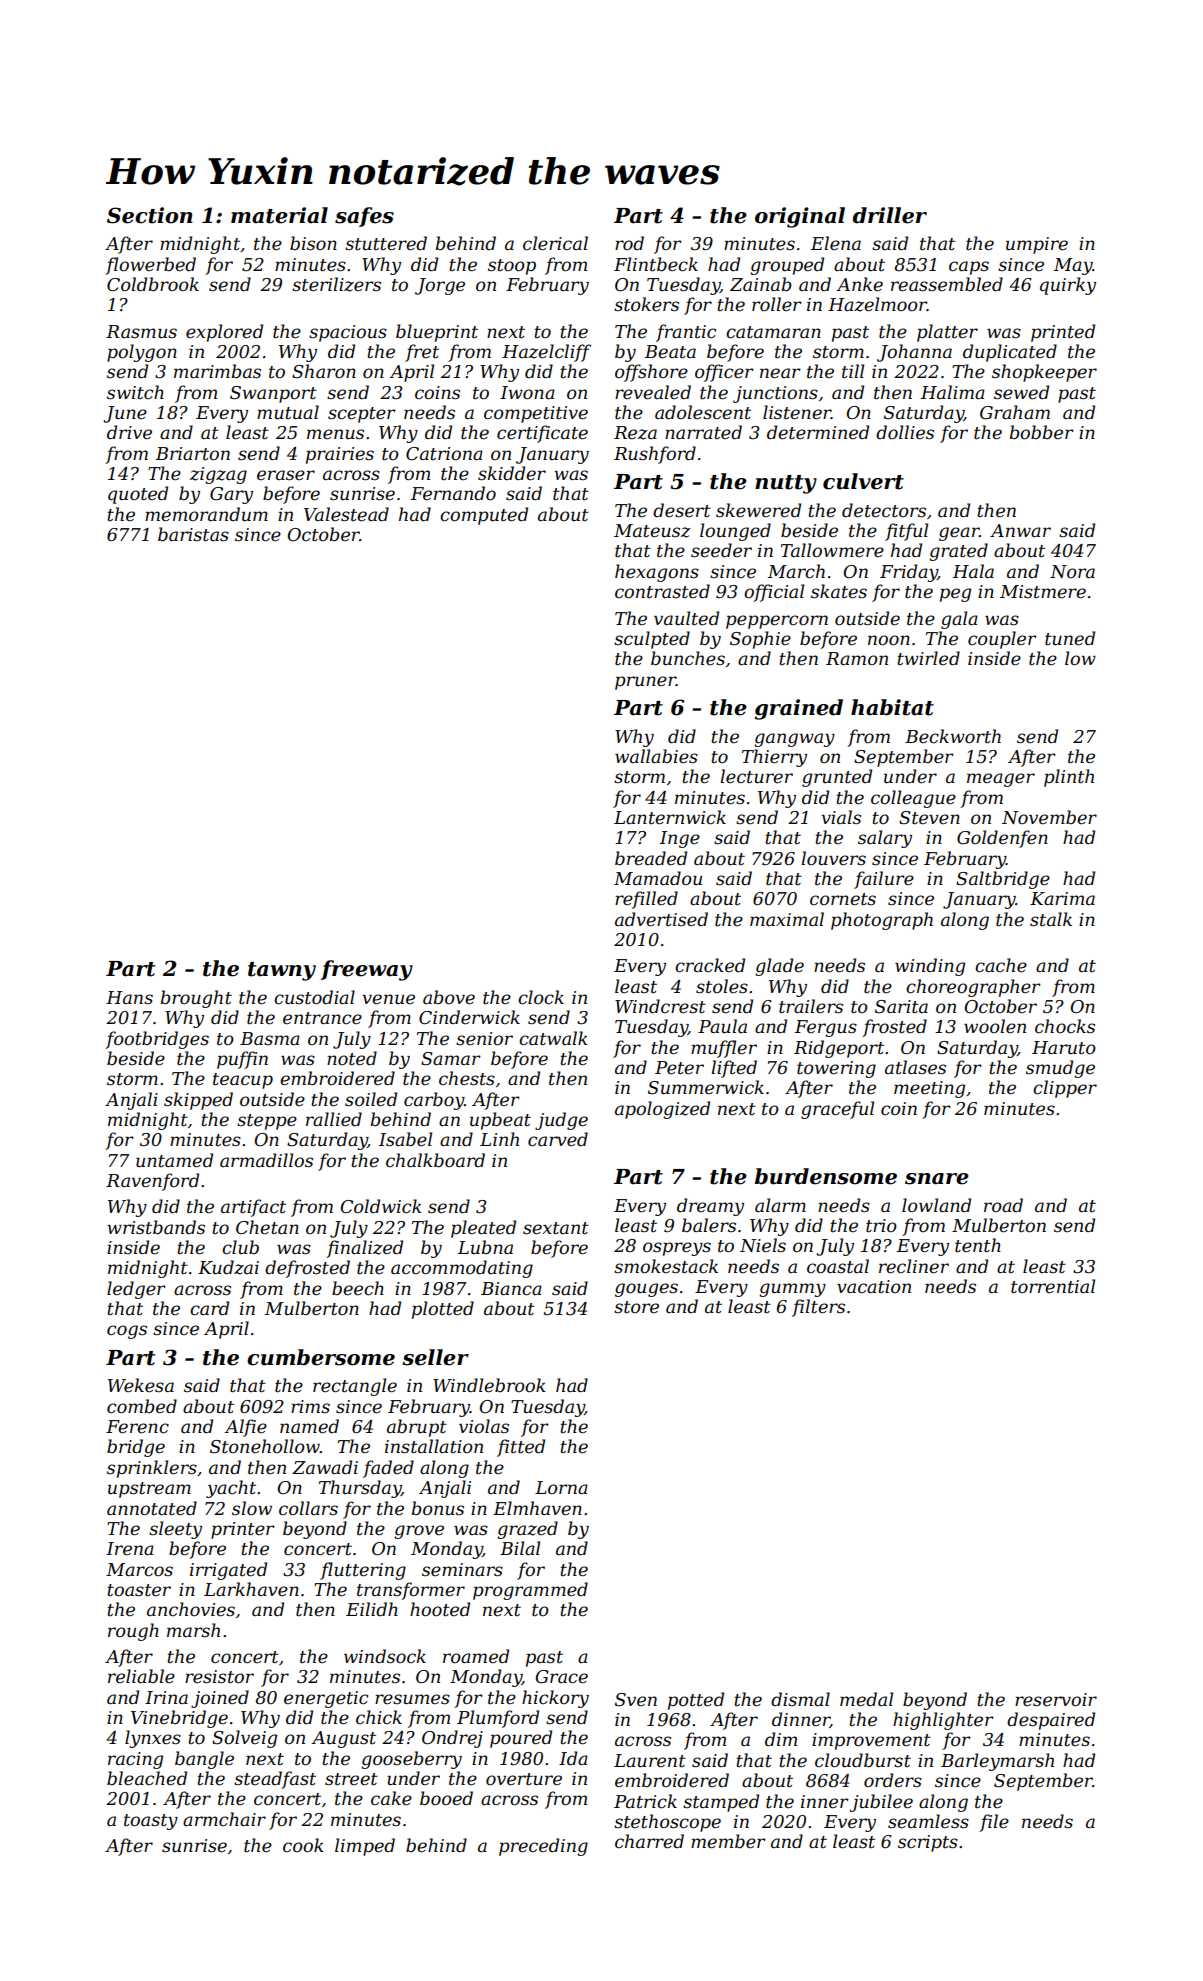  Describe the element at coordinates (636, 1307) in the document. I see `store` at that location.
